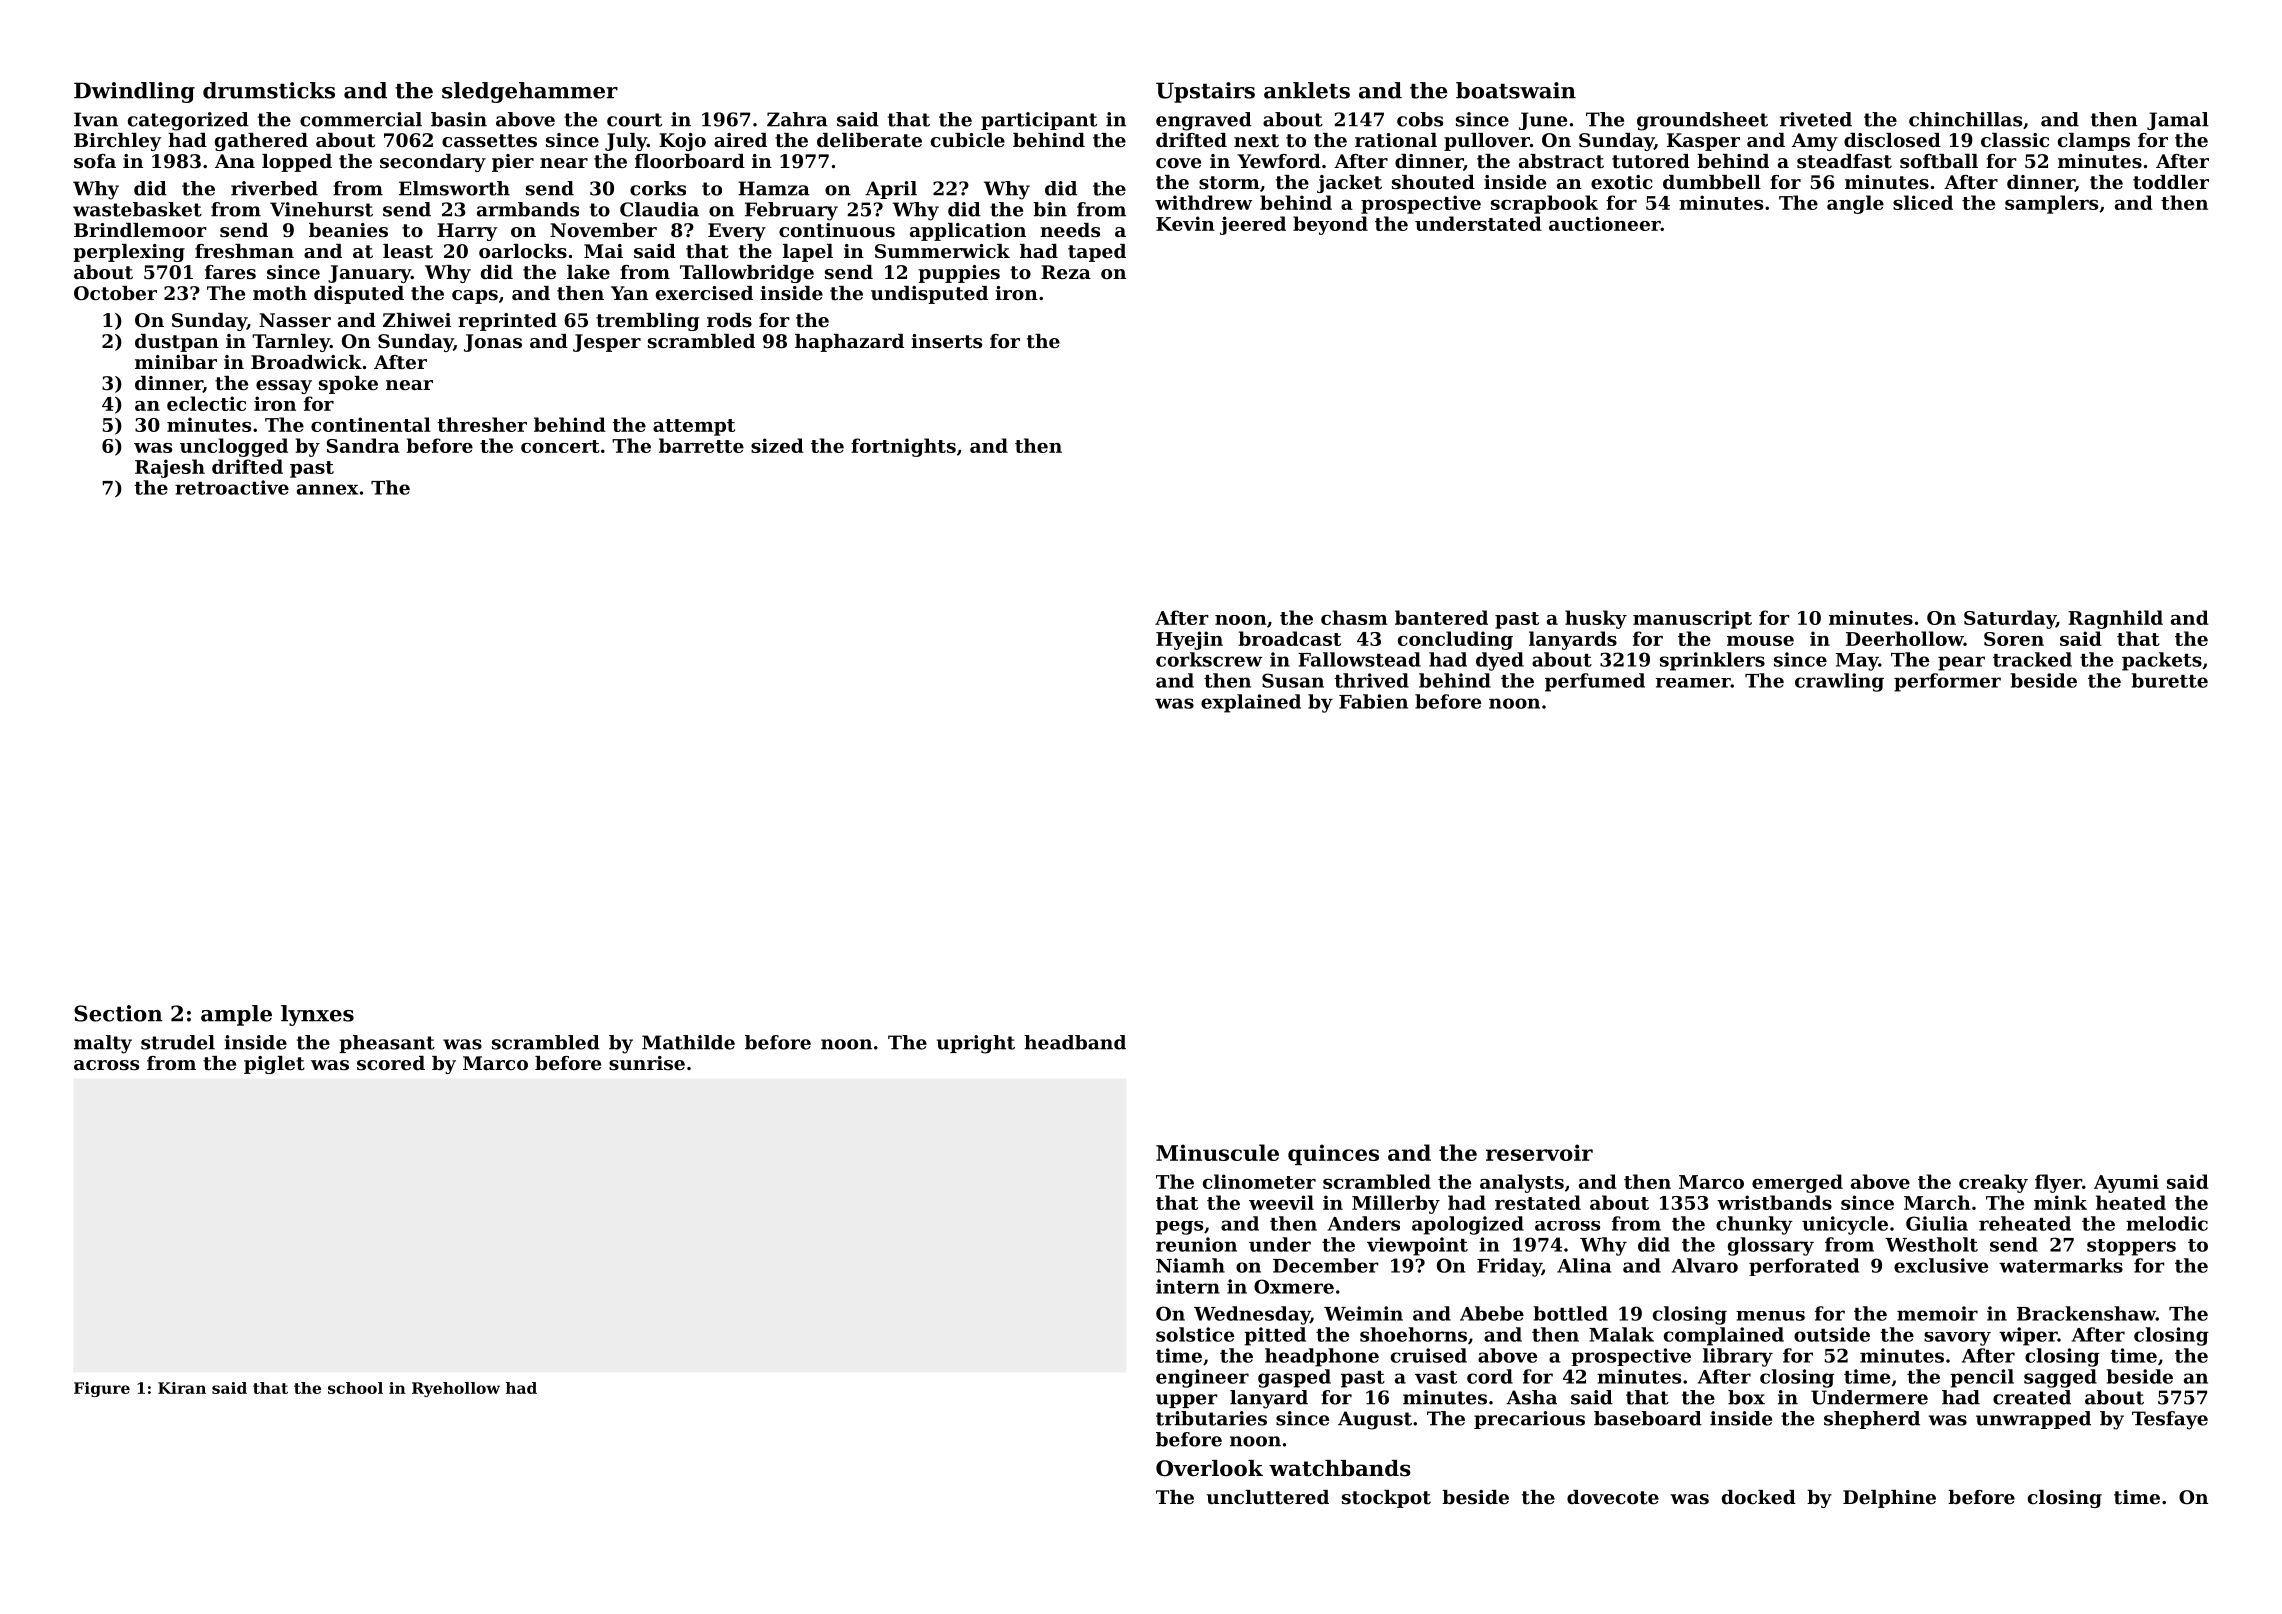 This image has width=2282, height=1614. What do you see at coordinates (1075, 1042) in the image?
I see `headband` at bounding box center [1075, 1042].
